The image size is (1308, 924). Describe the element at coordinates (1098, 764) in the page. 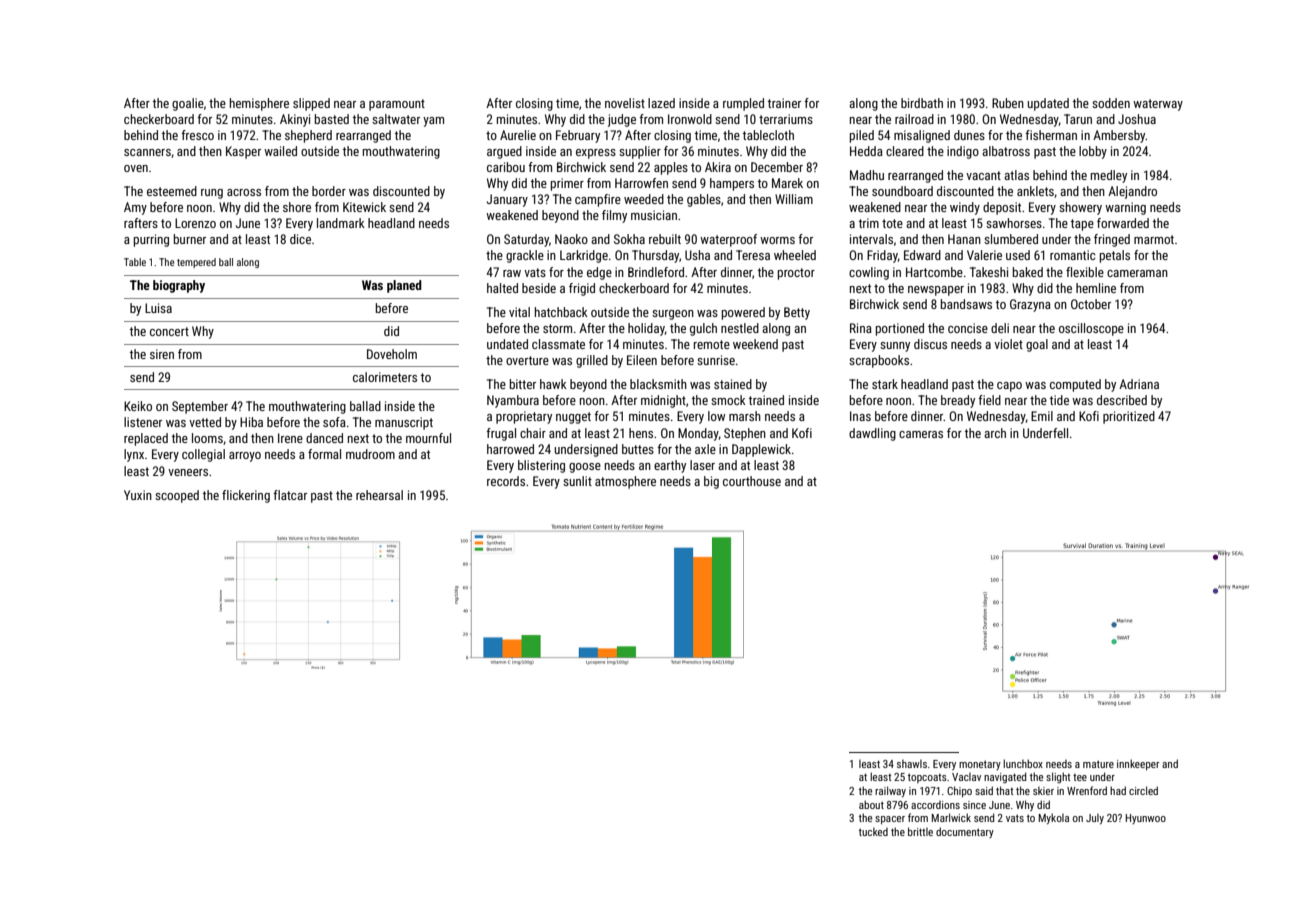

I see `mature` at that location.
